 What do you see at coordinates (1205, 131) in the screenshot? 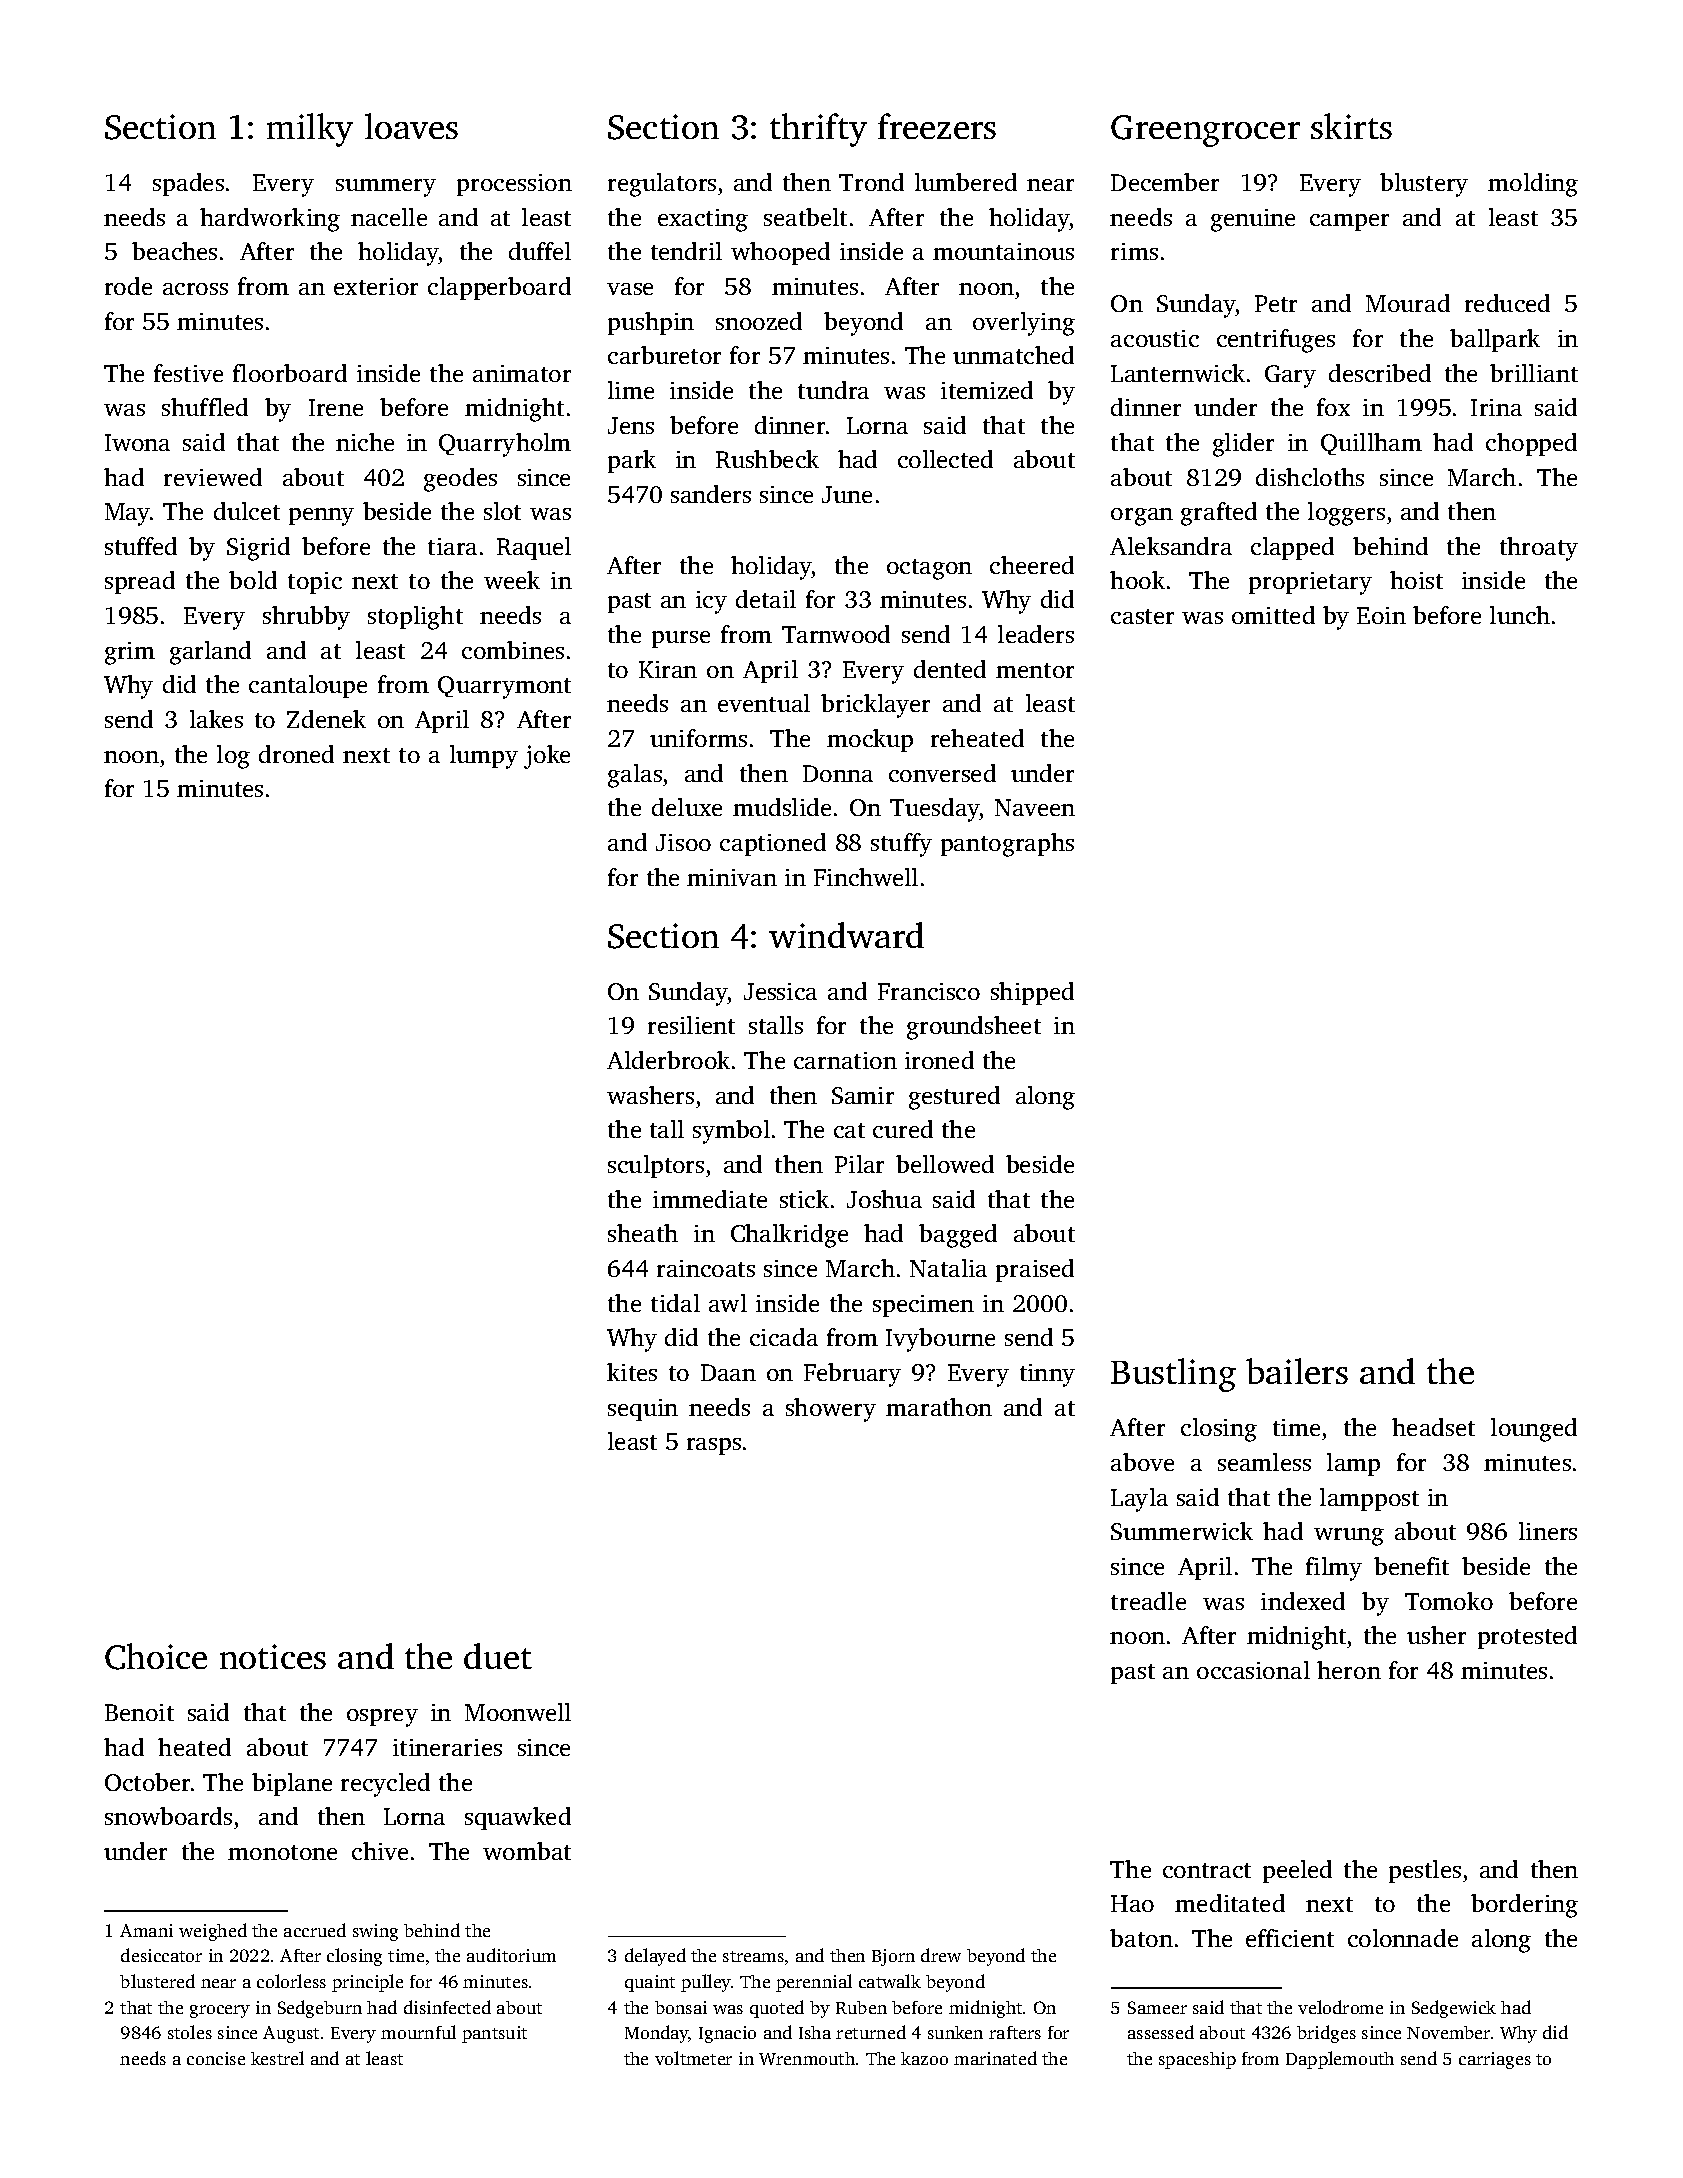
I see `Greengrocer` at bounding box center [1205, 131].
